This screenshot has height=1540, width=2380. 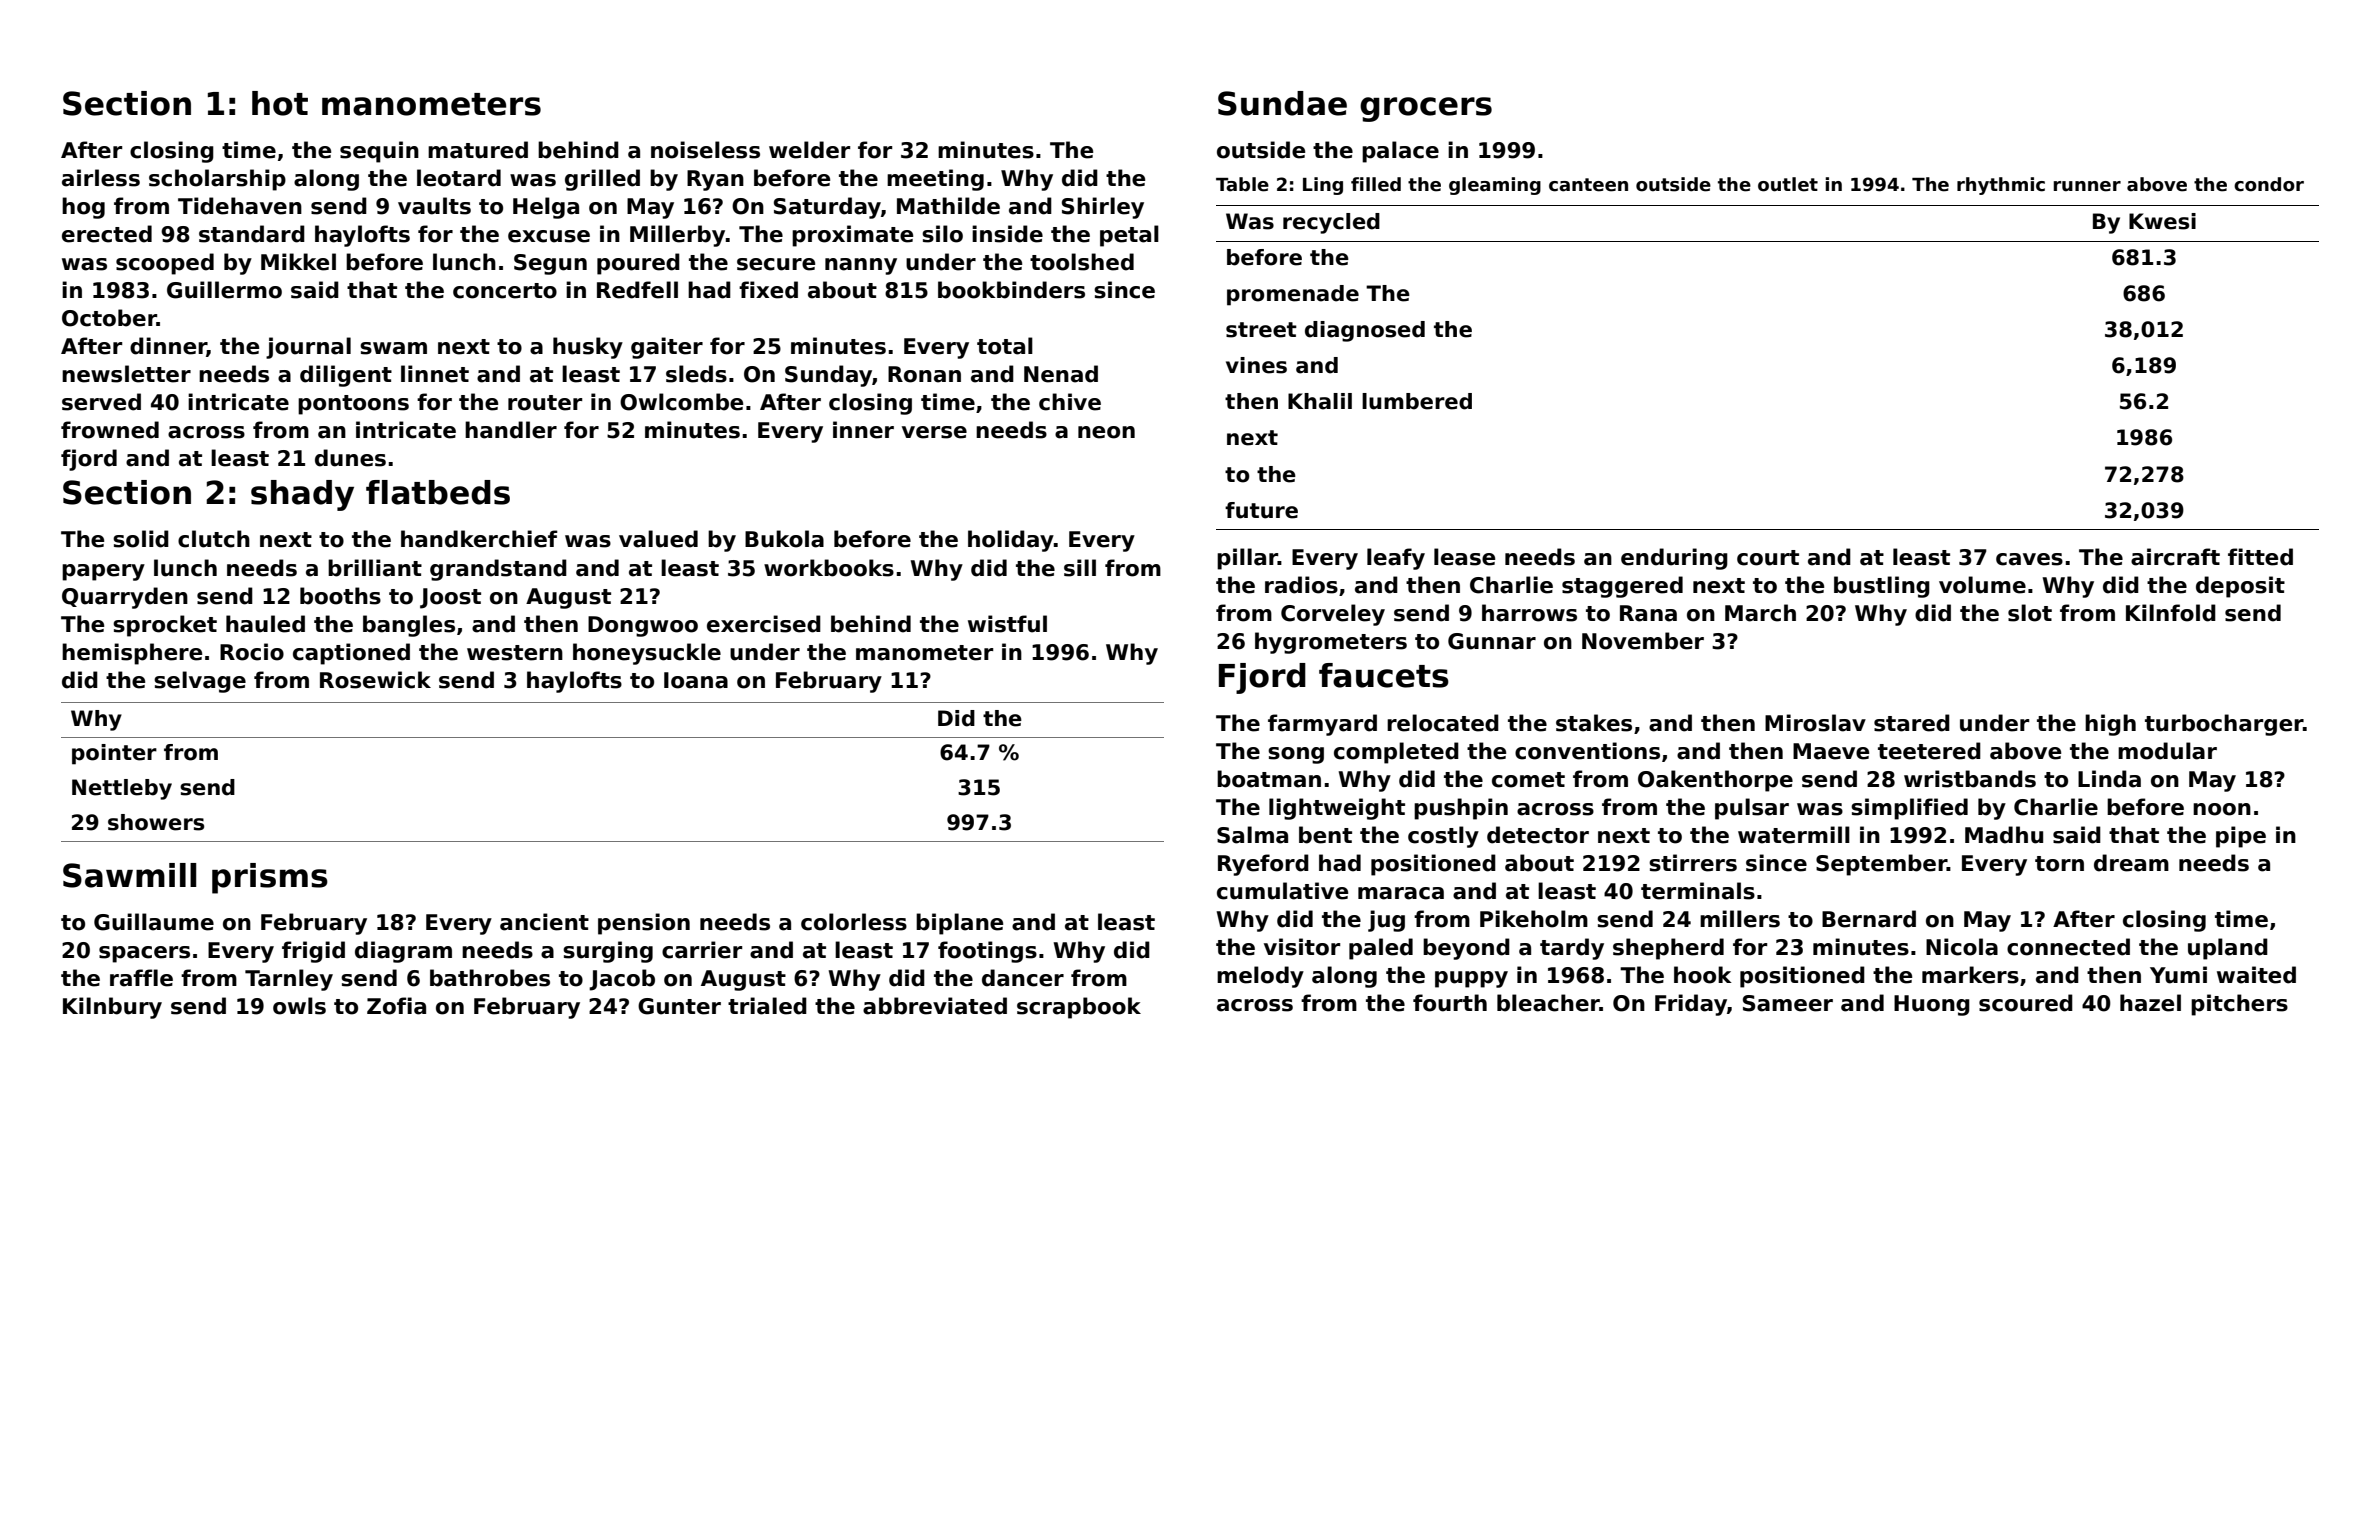 I want to click on workbooks, so click(x=829, y=568).
